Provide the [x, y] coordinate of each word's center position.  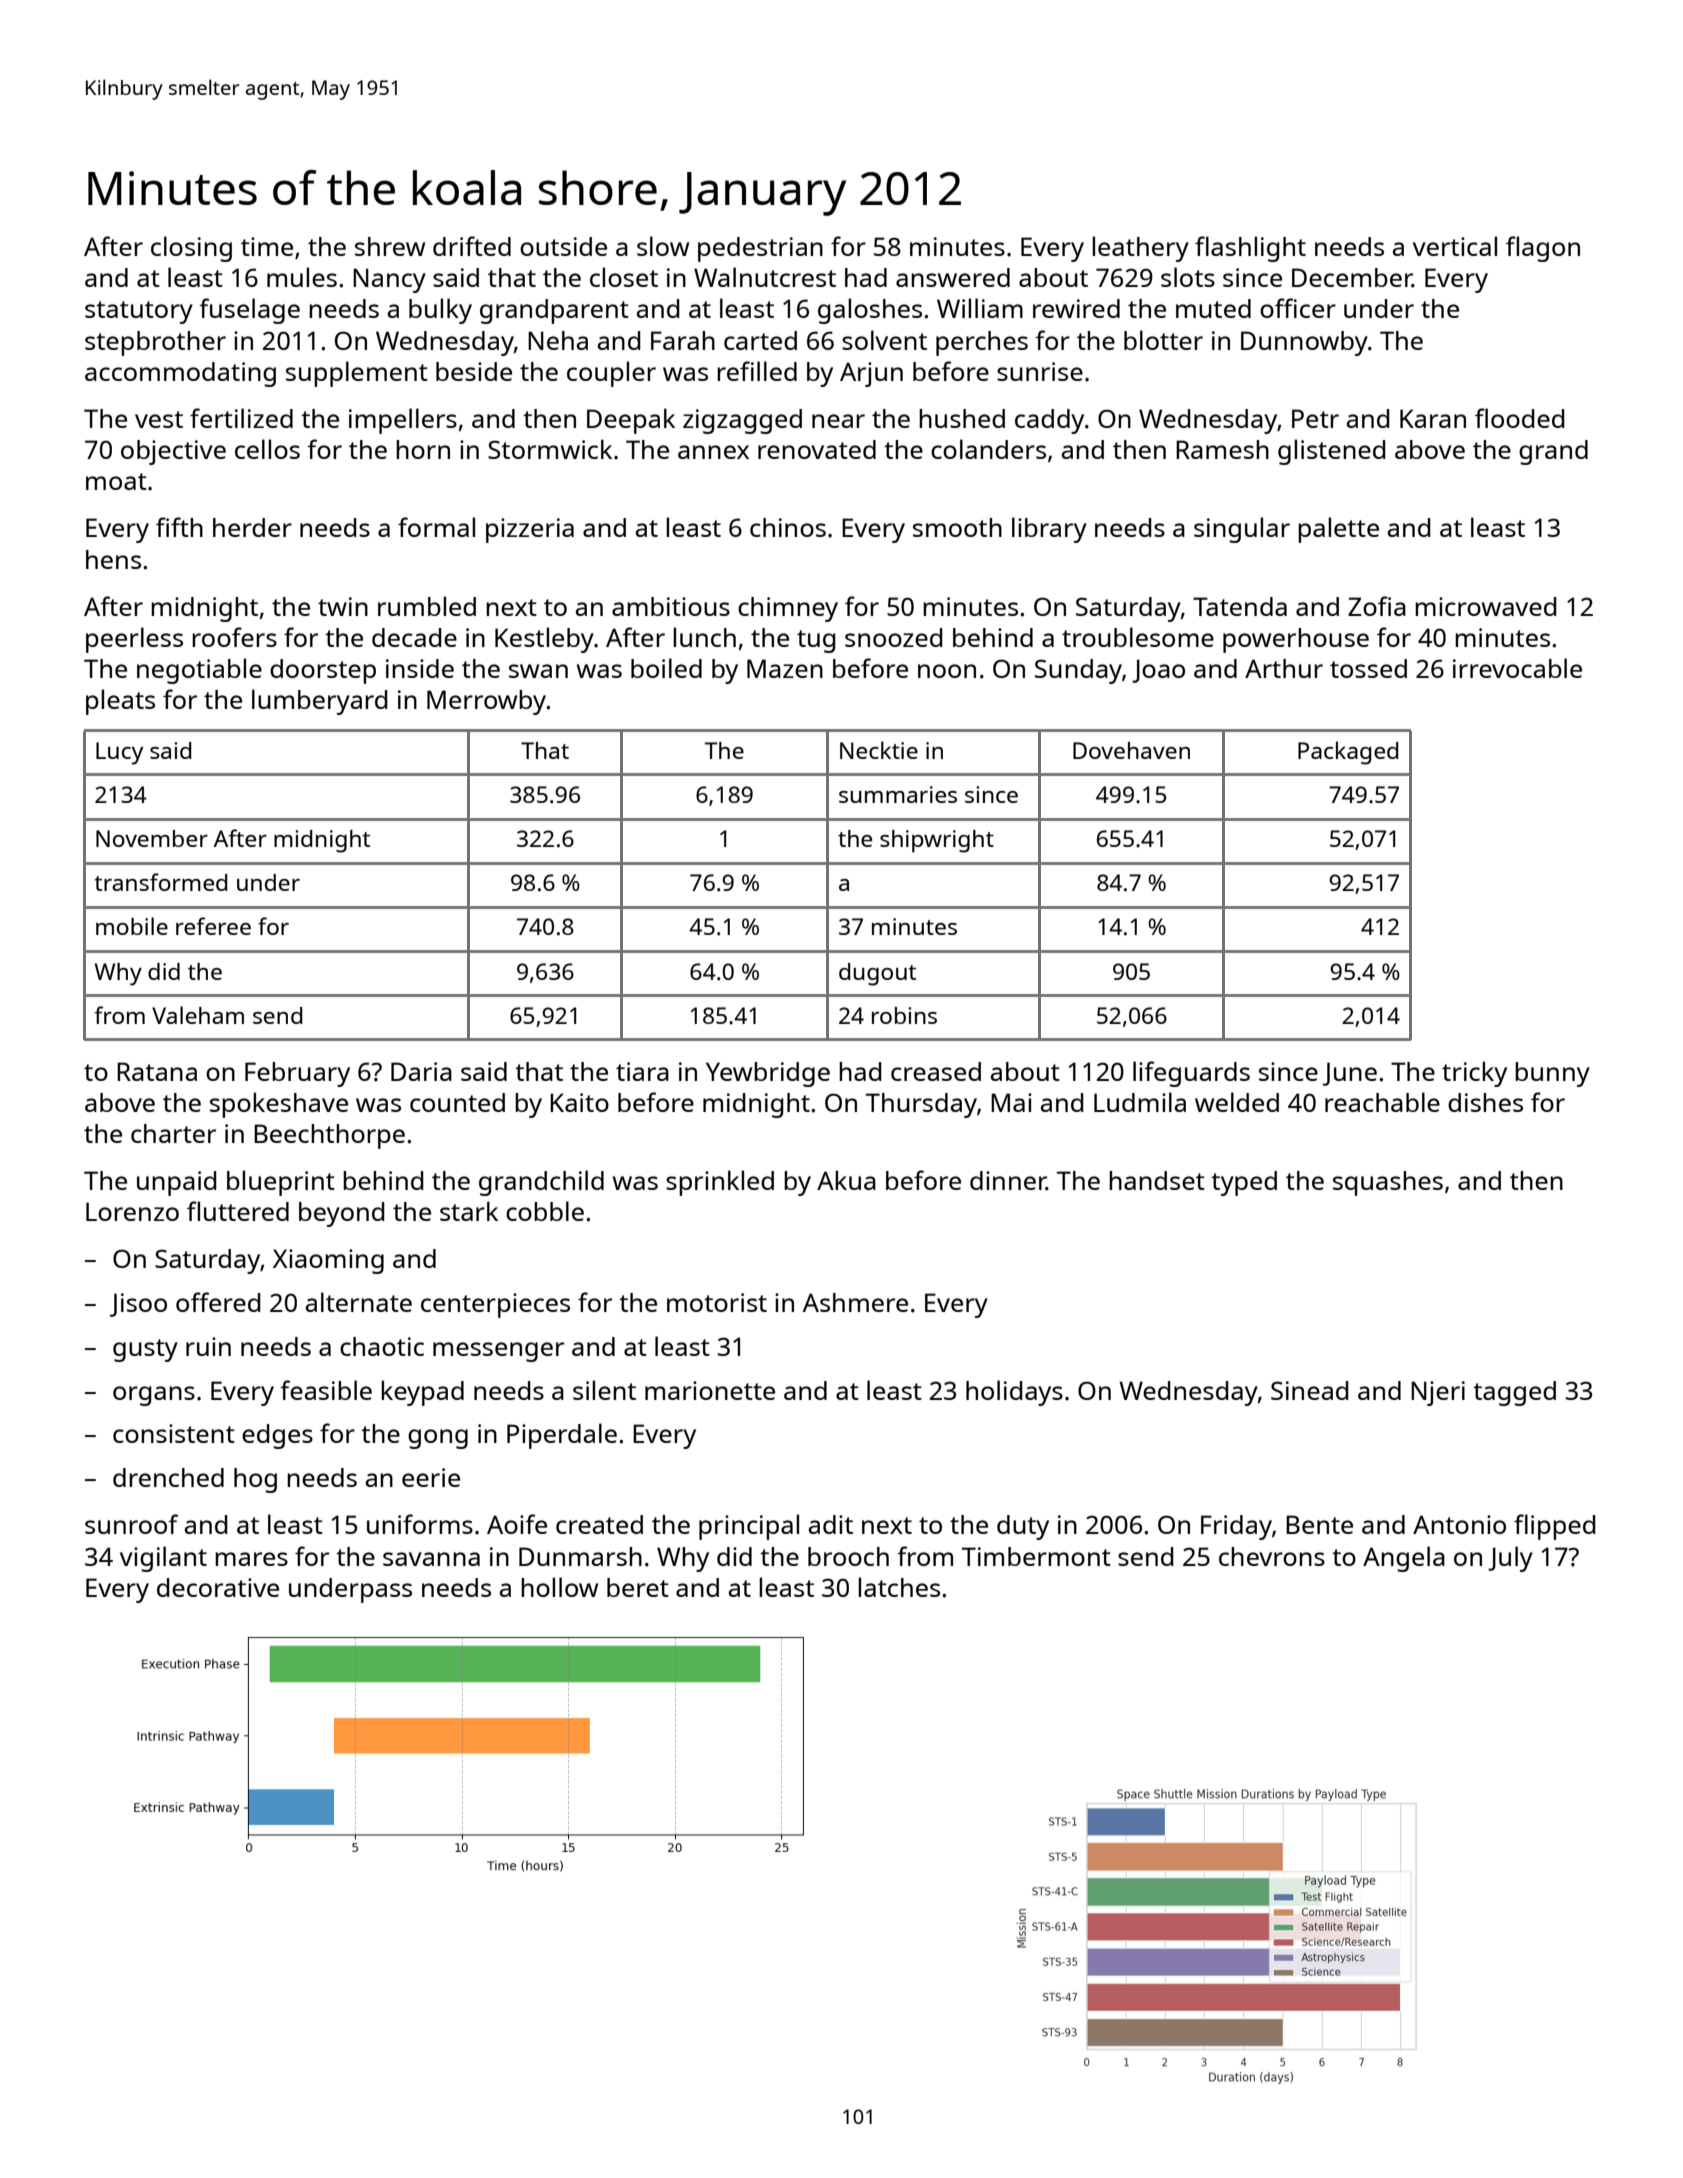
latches [899, 1587]
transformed [160, 882]
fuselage [249, 311]
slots [1188, 277]
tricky [1474, 1074]
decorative [218, 1587]
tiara [642, 1071]
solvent [884, 340]
